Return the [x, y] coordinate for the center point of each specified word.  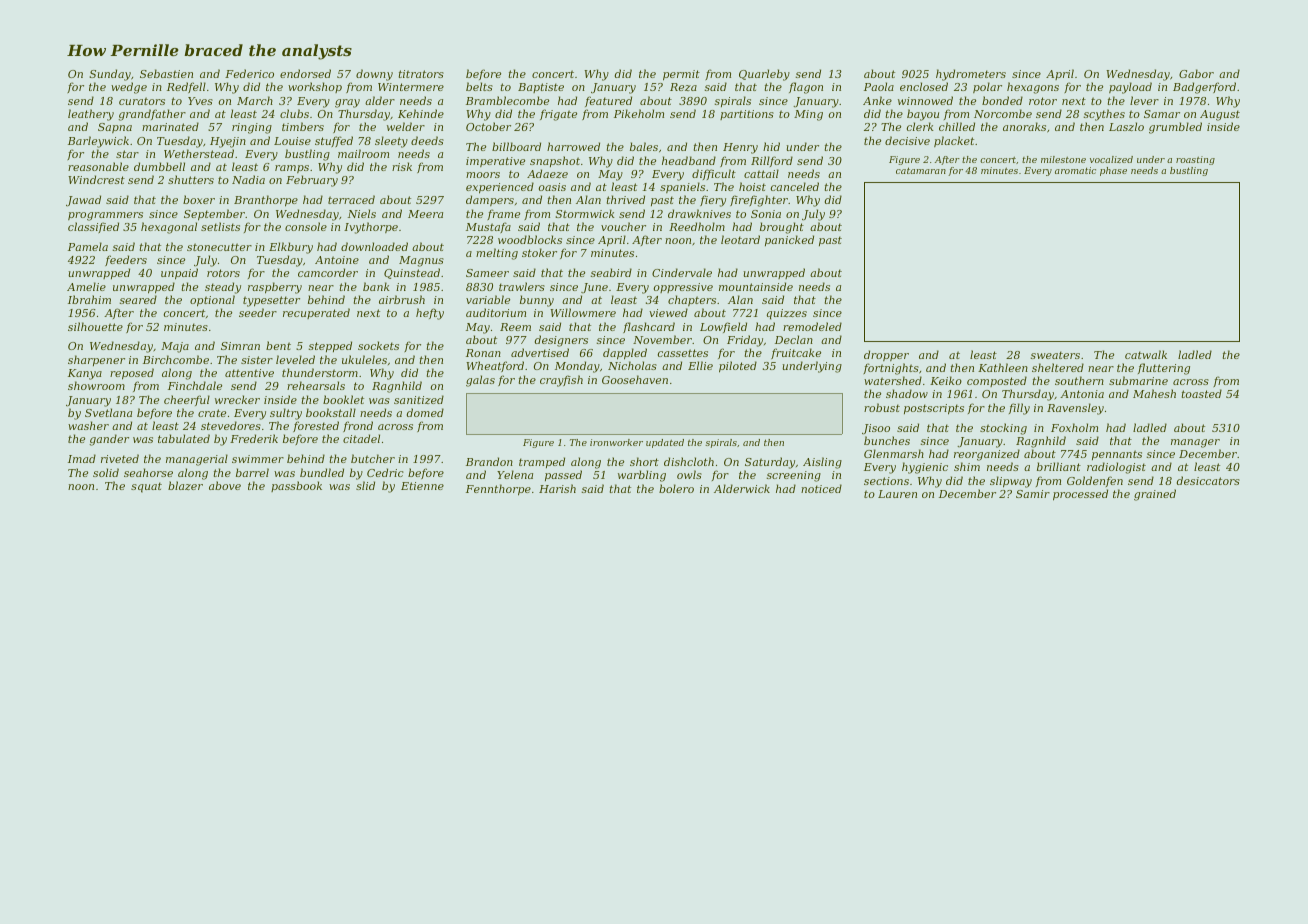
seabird [611, 272]
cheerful [187, 400]
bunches [887, 440]
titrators [421, 74]
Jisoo [876, 429]
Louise [292, 141]
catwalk [1146, 354]
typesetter [271, 301]
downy [374, 75]
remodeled [812, 326]
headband [689, 160]
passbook [296, 486]
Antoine [337, 260]
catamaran [921, 170]
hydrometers [971, 75]
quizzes [787, 314]
